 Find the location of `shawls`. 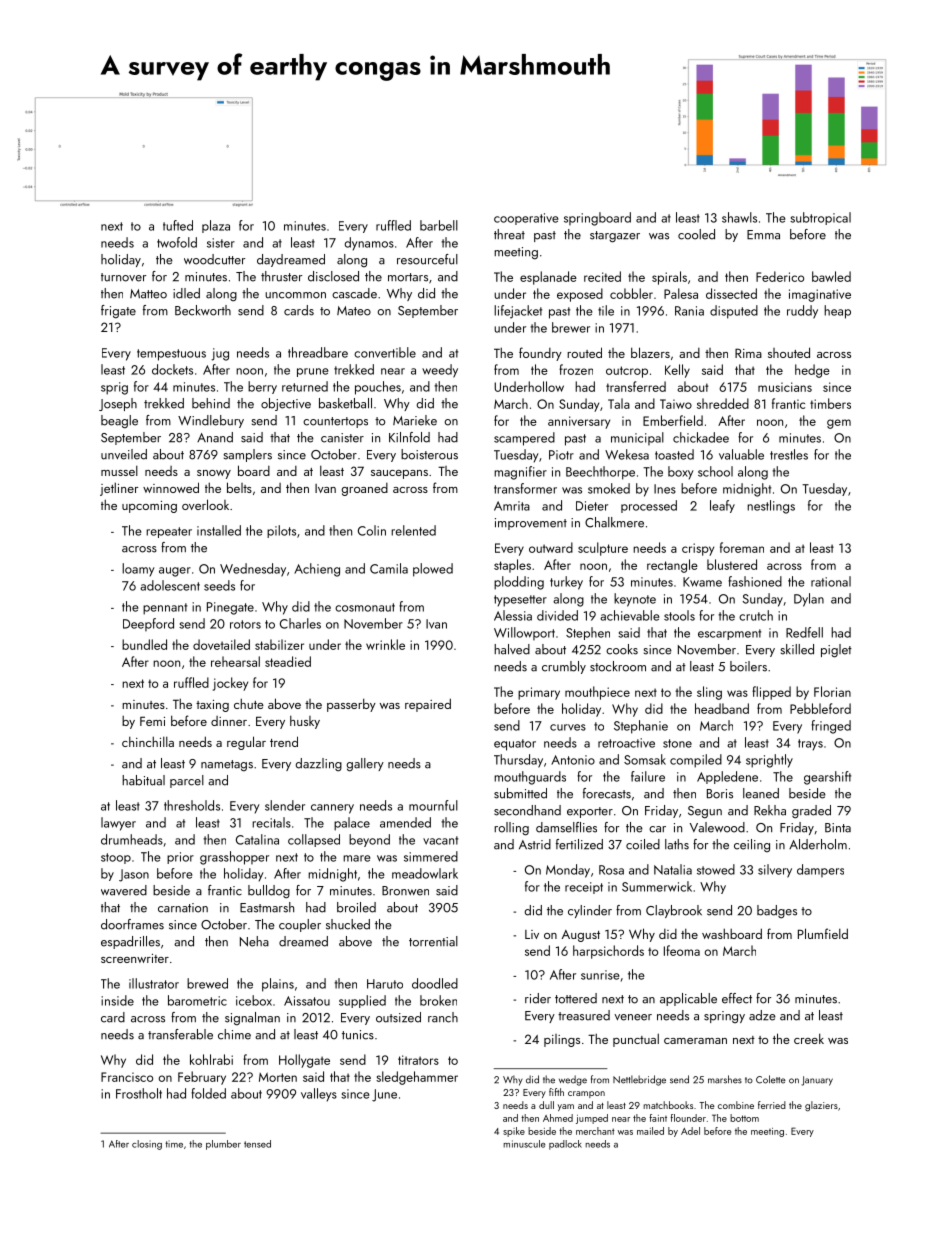

shawls is located at coordinates (739, 217).
